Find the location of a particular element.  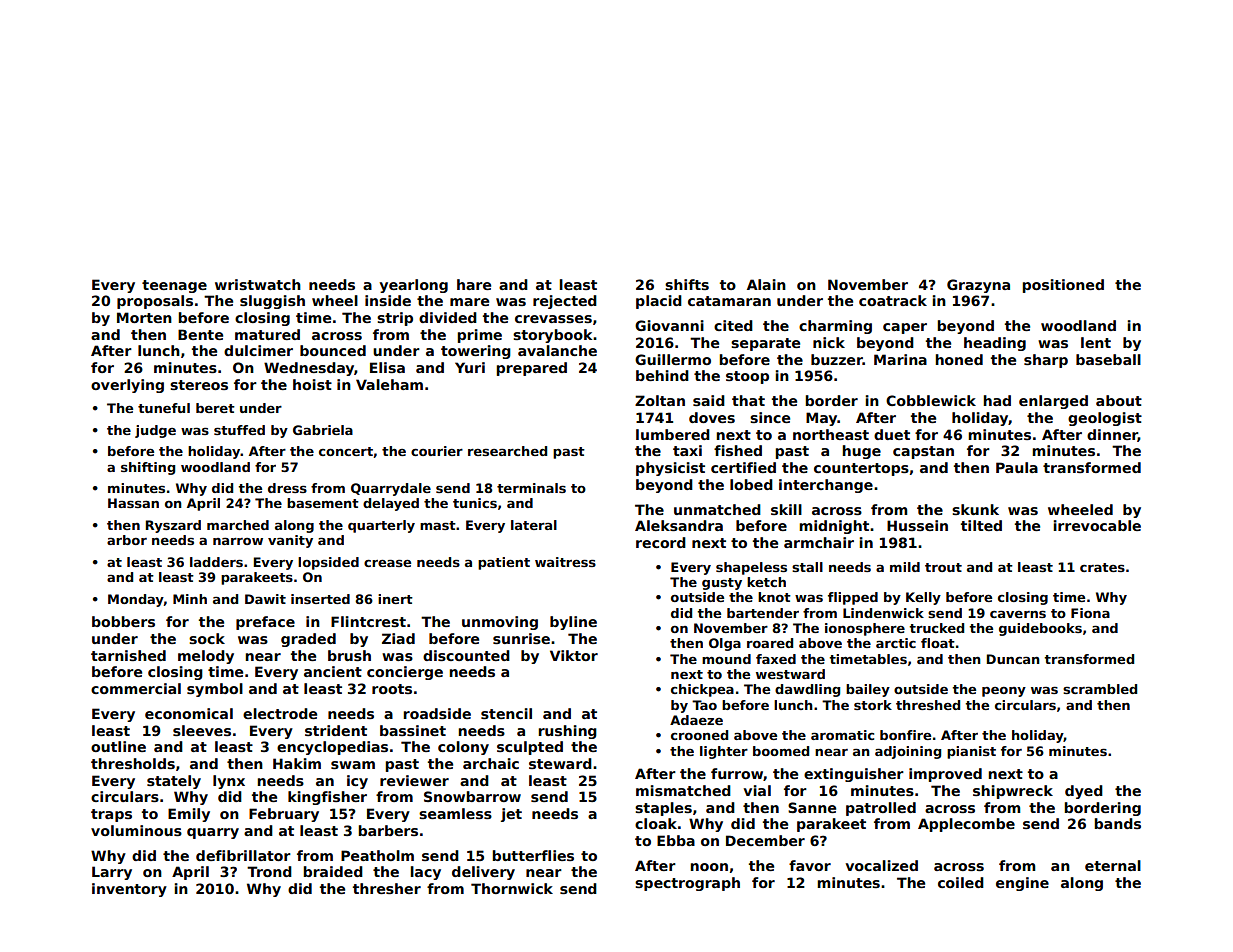

kingfisher is located at coordinates (327, 798).
